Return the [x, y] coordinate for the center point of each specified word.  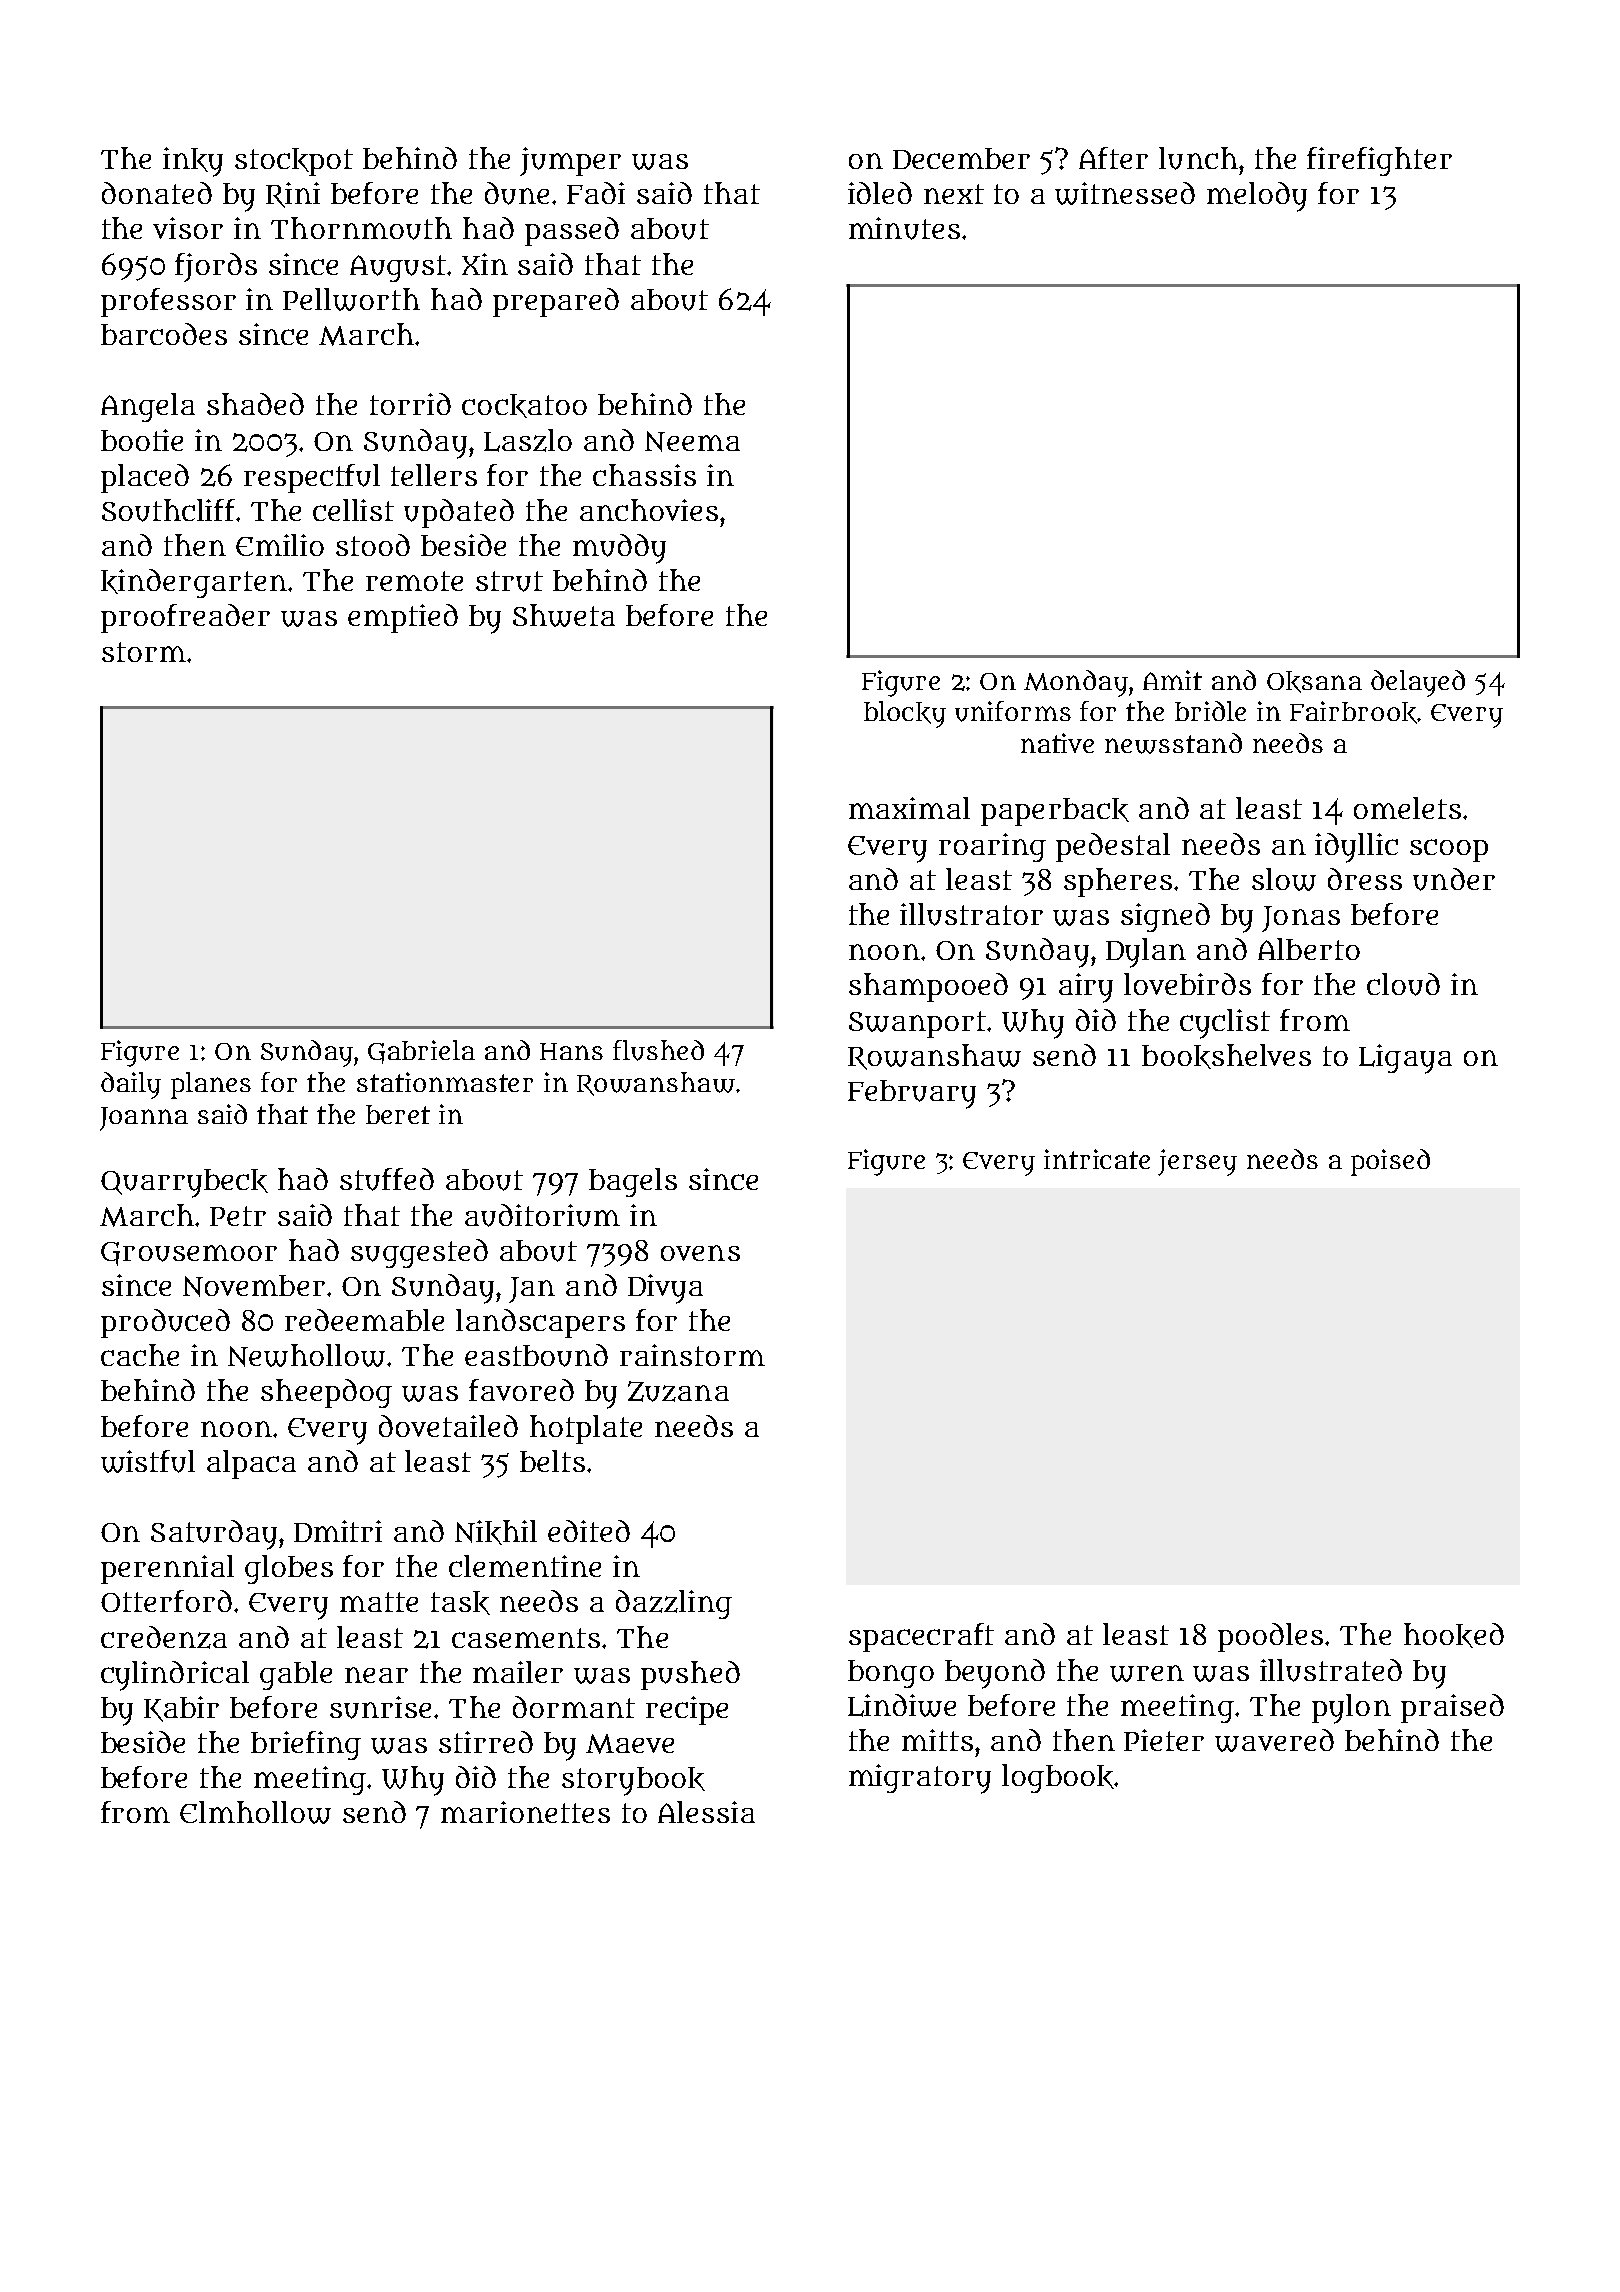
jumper [570, 161]
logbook [1058, 1778]
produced [165, 1323]
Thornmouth [361, 228]
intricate [1097, 1159]
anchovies [649, 510]
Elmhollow [255, 1812]
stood [373, 545]
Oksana [1314, 682]
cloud [1403, 984]
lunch [1198, 158]
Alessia [706, 1812]
